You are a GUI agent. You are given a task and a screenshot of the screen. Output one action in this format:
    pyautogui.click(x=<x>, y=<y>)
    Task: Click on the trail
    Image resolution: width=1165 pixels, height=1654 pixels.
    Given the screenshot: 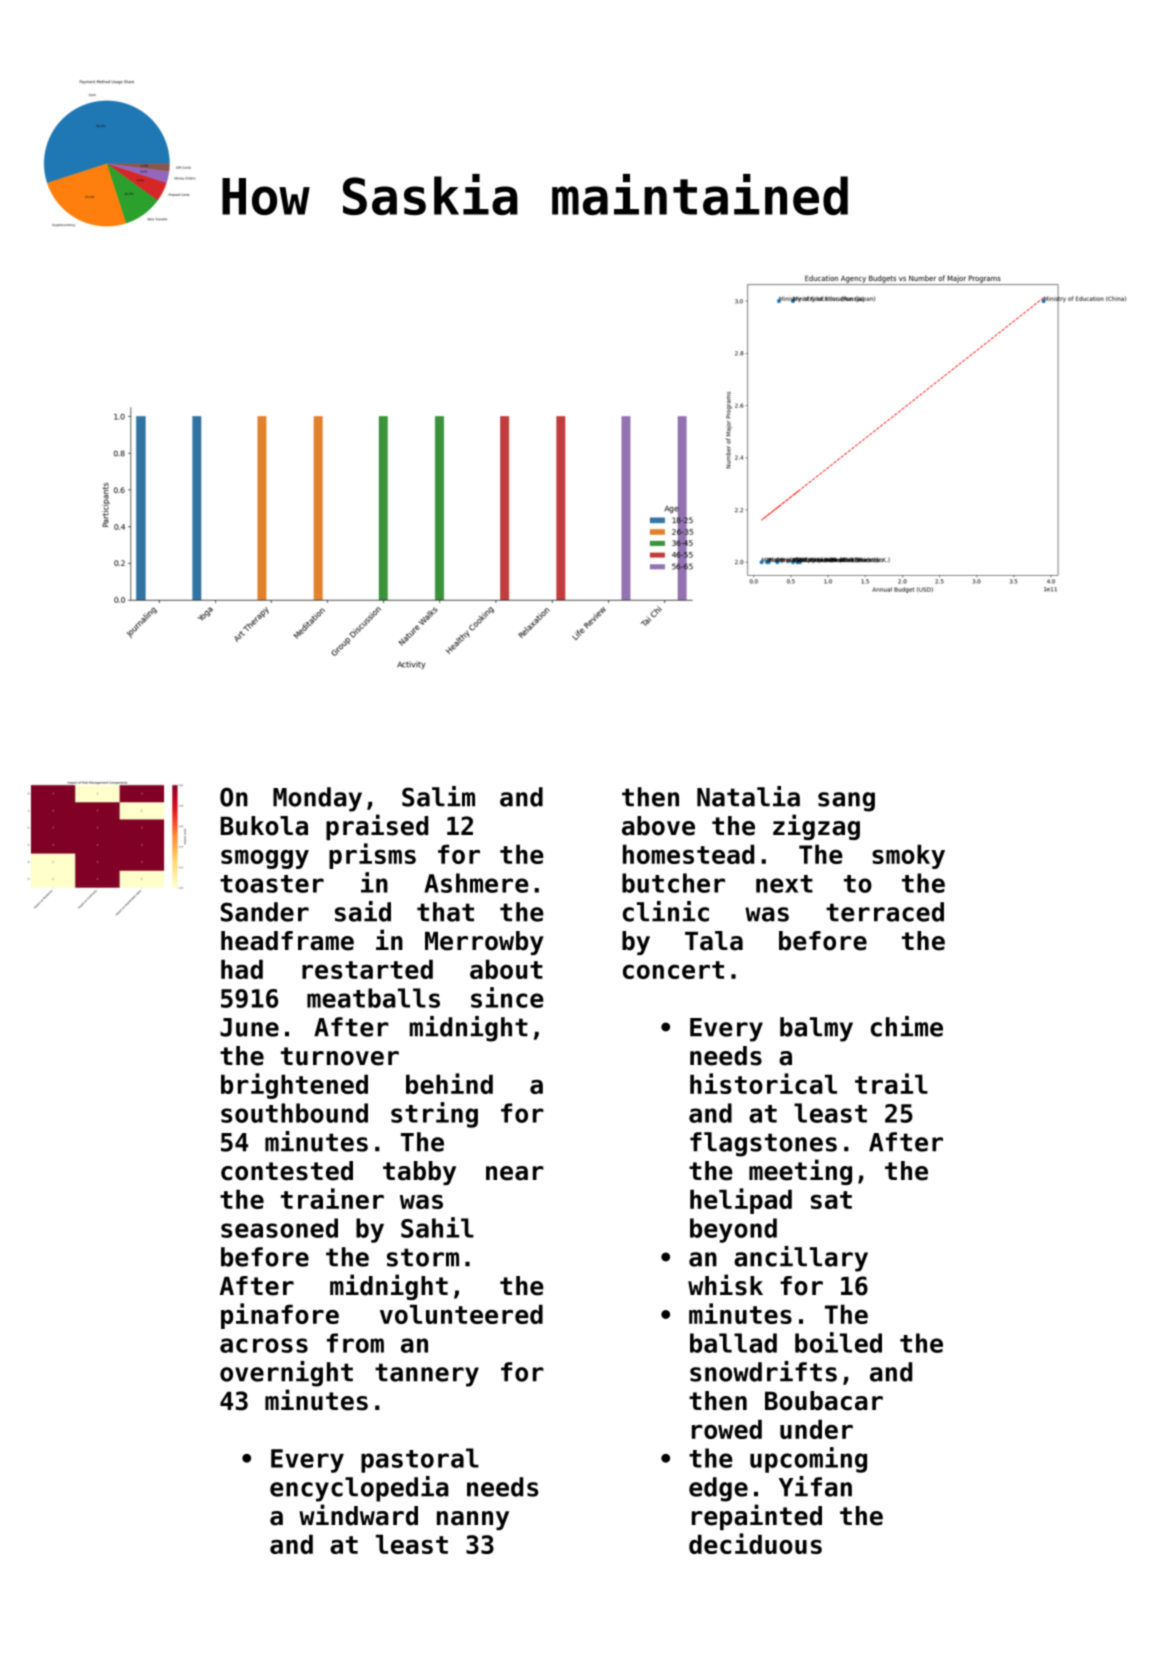 What is the action you would take?
    pyautogui.click(x=891, y=1083)
